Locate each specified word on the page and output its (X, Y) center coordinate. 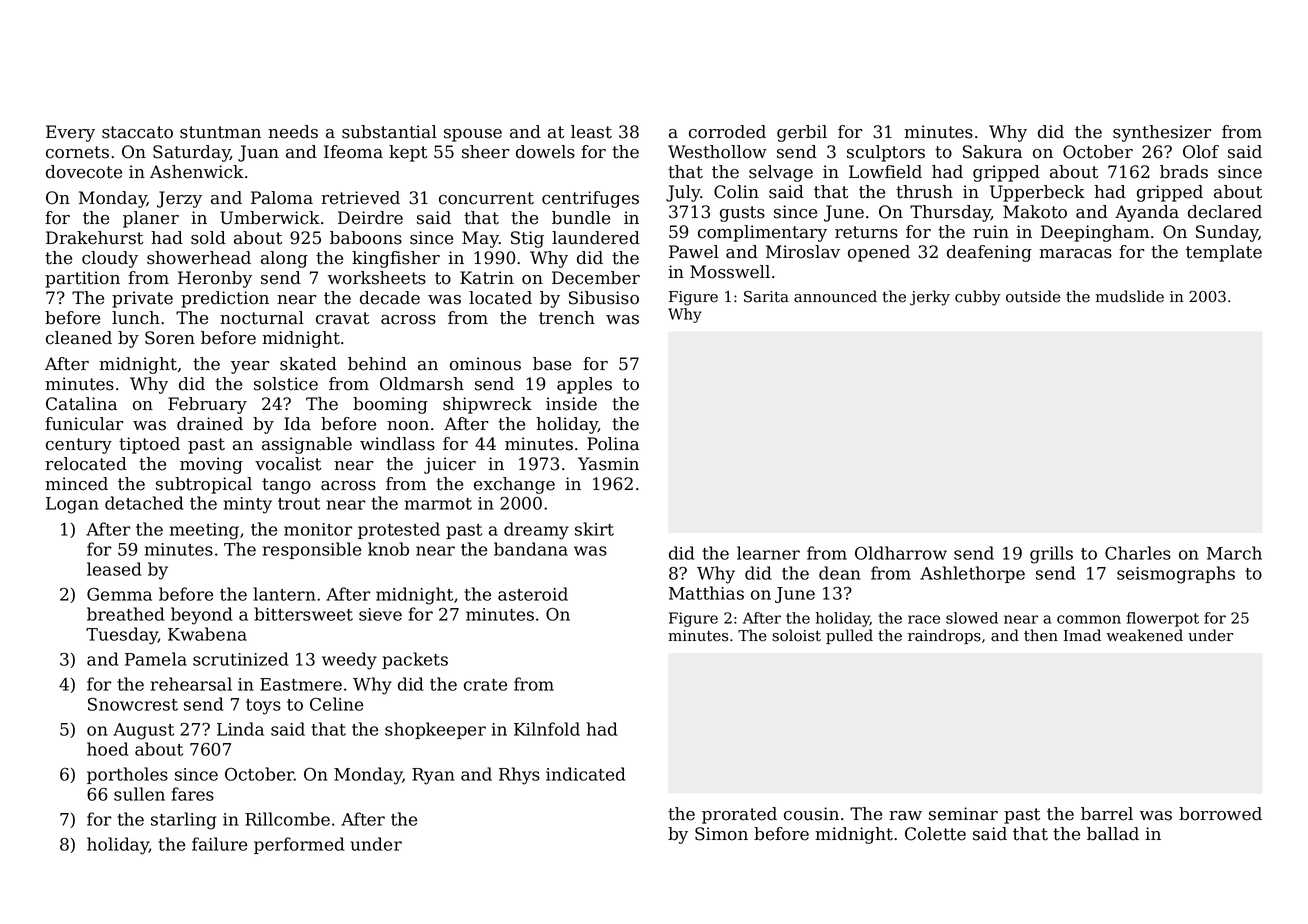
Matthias (706, 593)
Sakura (992, 152)
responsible (312, 550)
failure (219, 844)
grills (1051, 555)
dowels (545, 152)
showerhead (199, 258)
